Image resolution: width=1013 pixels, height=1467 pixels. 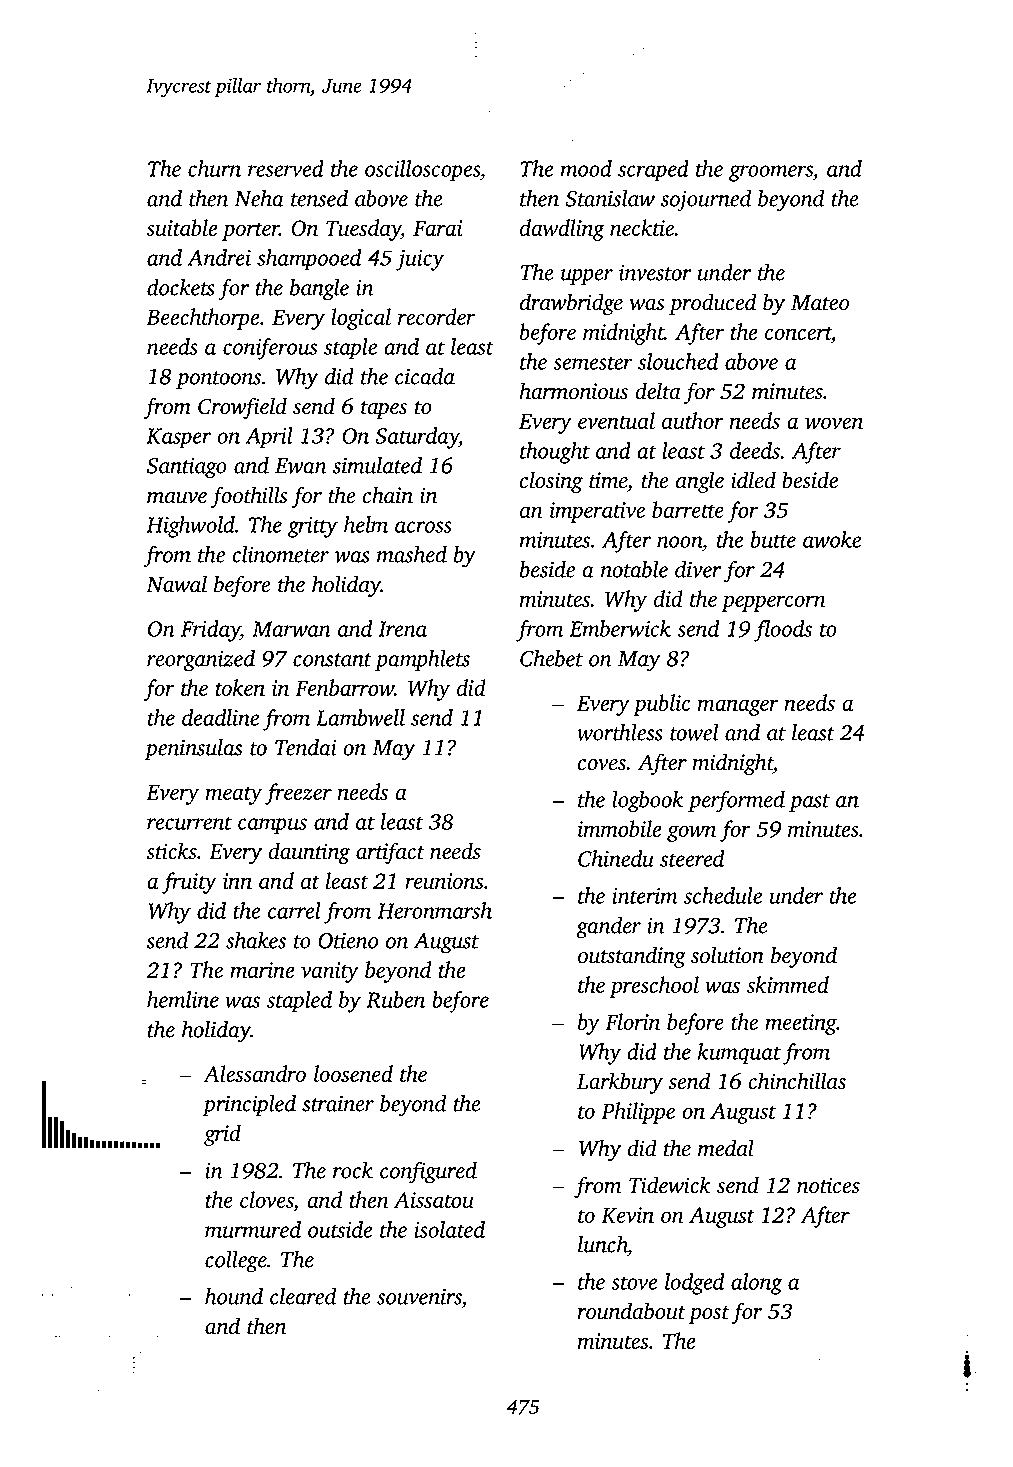 What do you see at coordinates (234, 1296) in the screenshot?
I see `hound` at bounding box center [234, 1296].
